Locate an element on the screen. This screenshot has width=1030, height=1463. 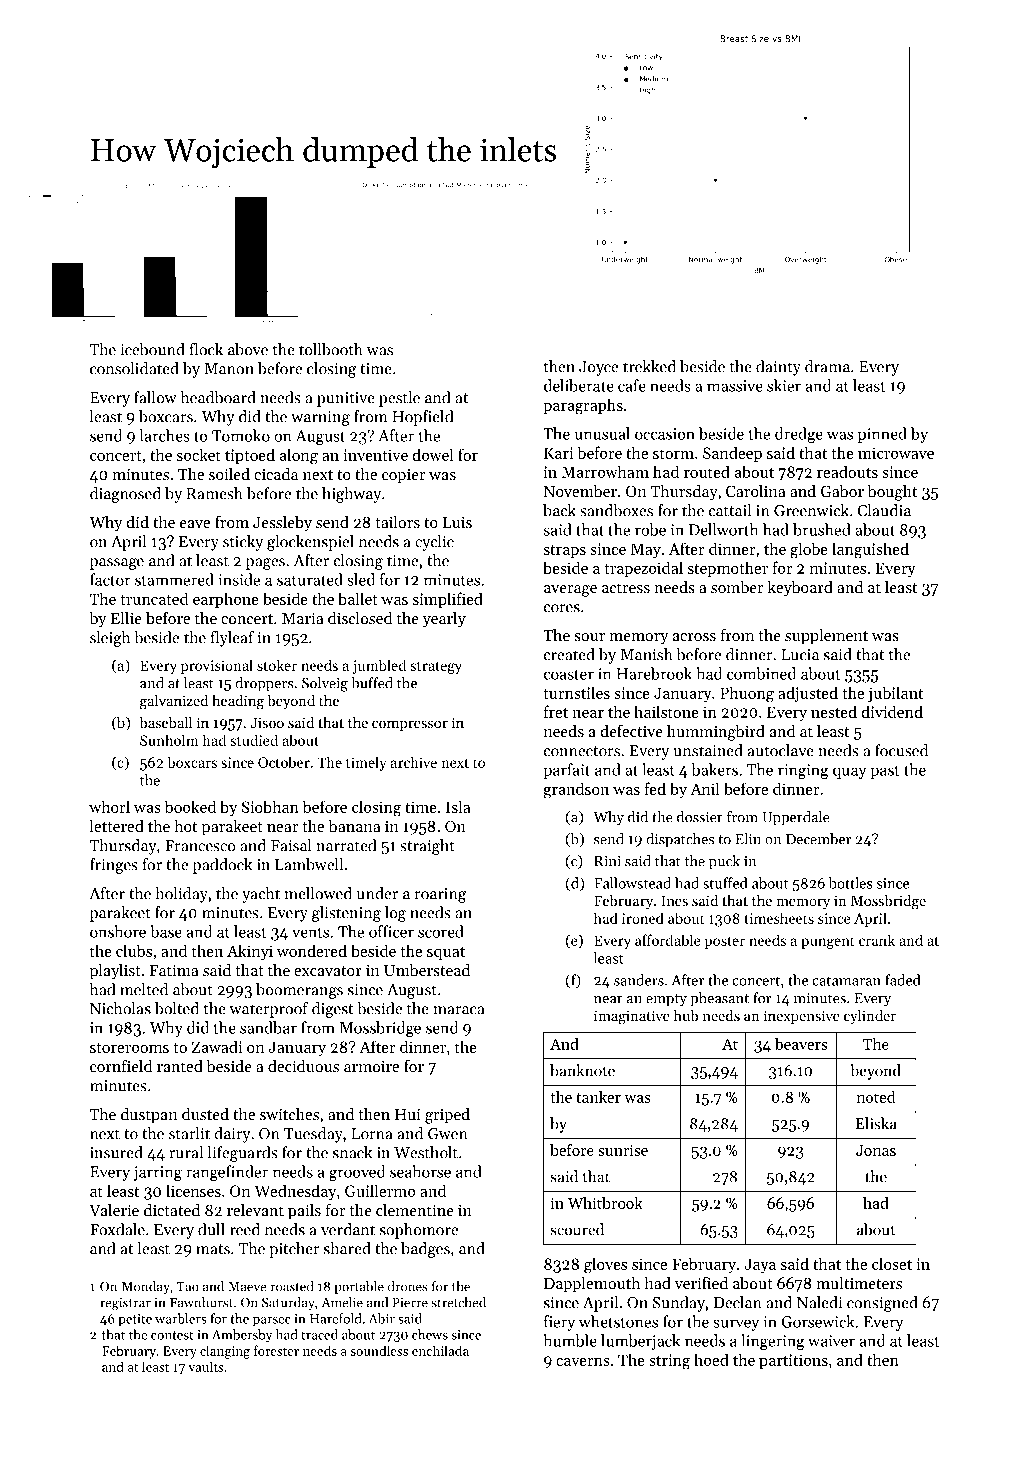
noted is located at coordinates (876, 1097).
